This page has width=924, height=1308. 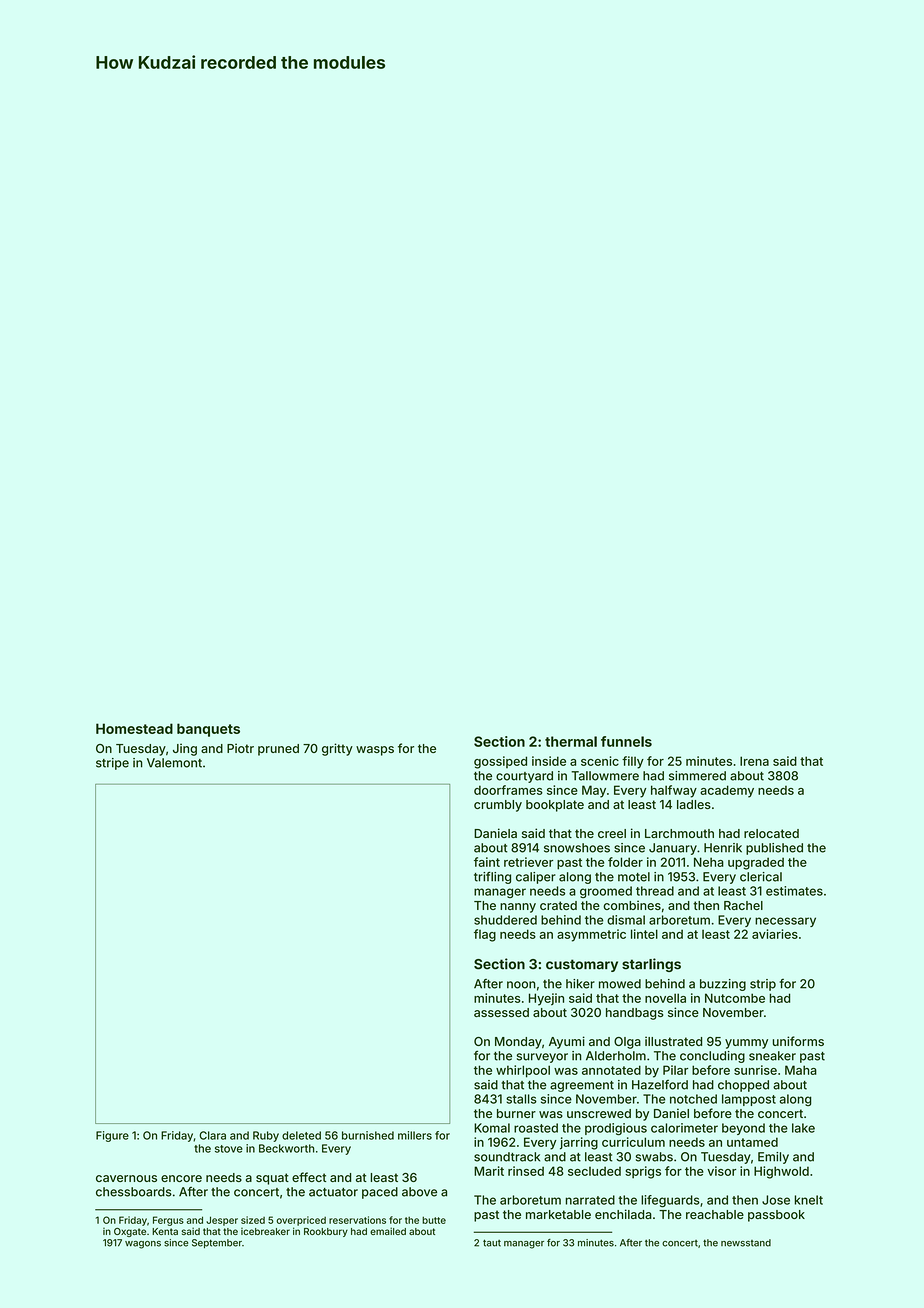 I want to click on upgraded, so click(x=756, y=863).
